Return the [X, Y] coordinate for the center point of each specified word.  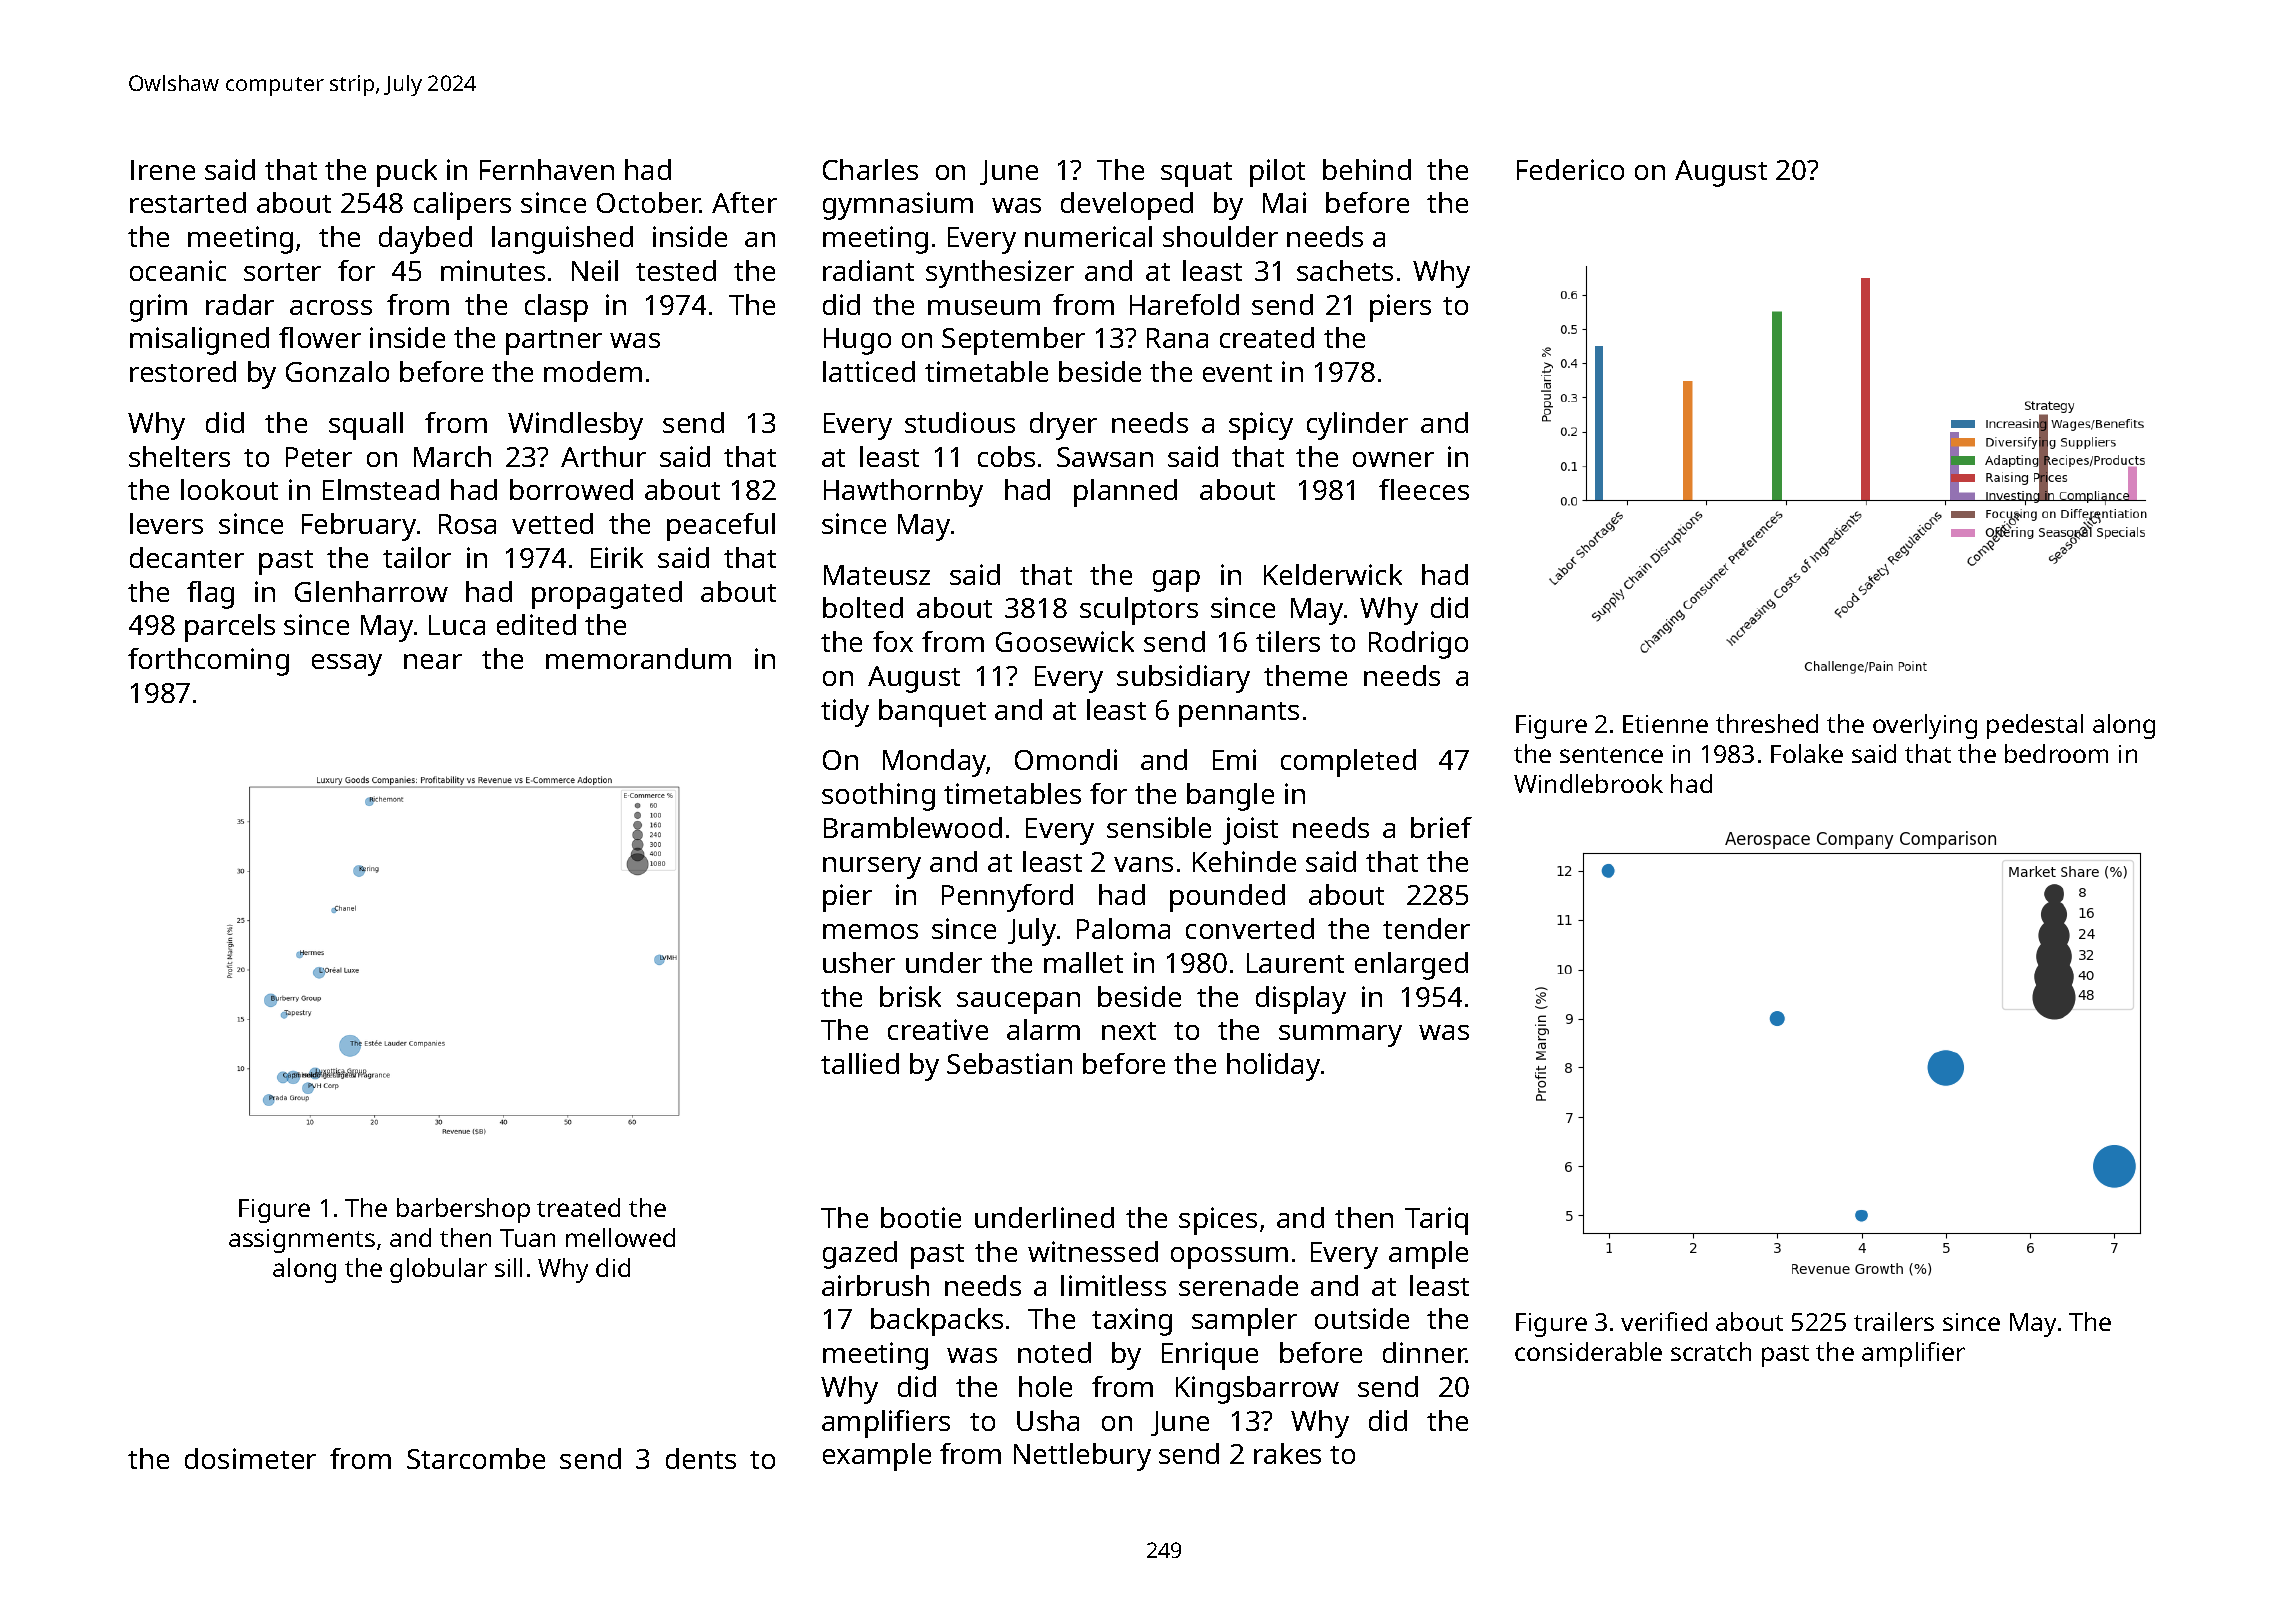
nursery [872, 868]
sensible [1159, 827]
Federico [1570, 169]
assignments [302, 1241]
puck [407, 173]
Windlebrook [1588, 783]
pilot [1277, 173]
